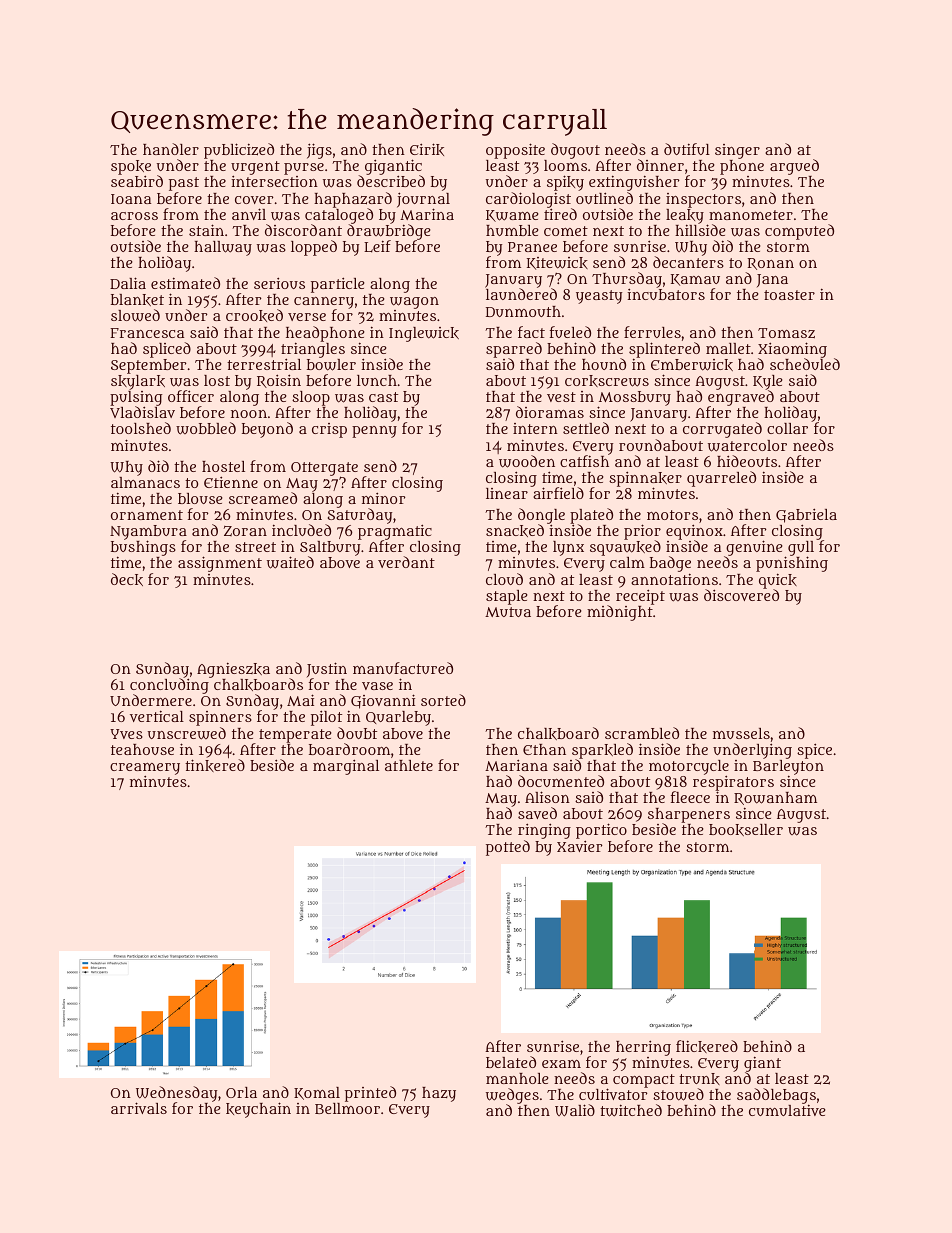 Image resolution: width=952 pixels, height=1233 pixels. What do you see at coordinates (215, 765) in the screenshot?
I see `tinkered` at bounding box center [215, 765].
